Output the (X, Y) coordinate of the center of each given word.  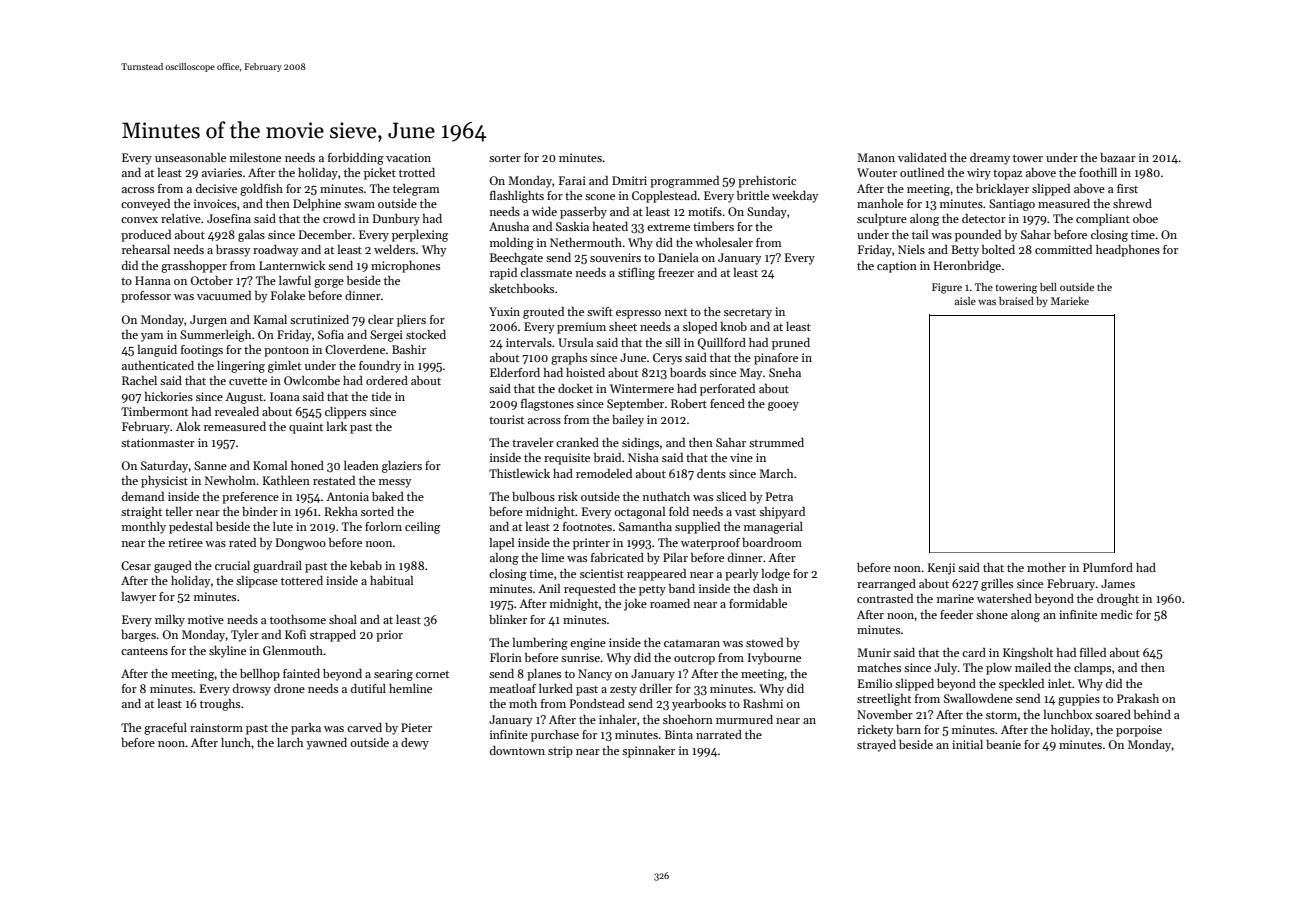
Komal (270, 465)
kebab (366, 565)
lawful (295, 280)
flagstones (547, 405)
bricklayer (1002, 190)
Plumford (1108, 567)
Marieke (1070, 301)
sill (672, 342)
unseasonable (190, 157)
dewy (415, 744)
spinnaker (648, 752)
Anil (549, 588)
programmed (684, 182)
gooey (783, 406)
